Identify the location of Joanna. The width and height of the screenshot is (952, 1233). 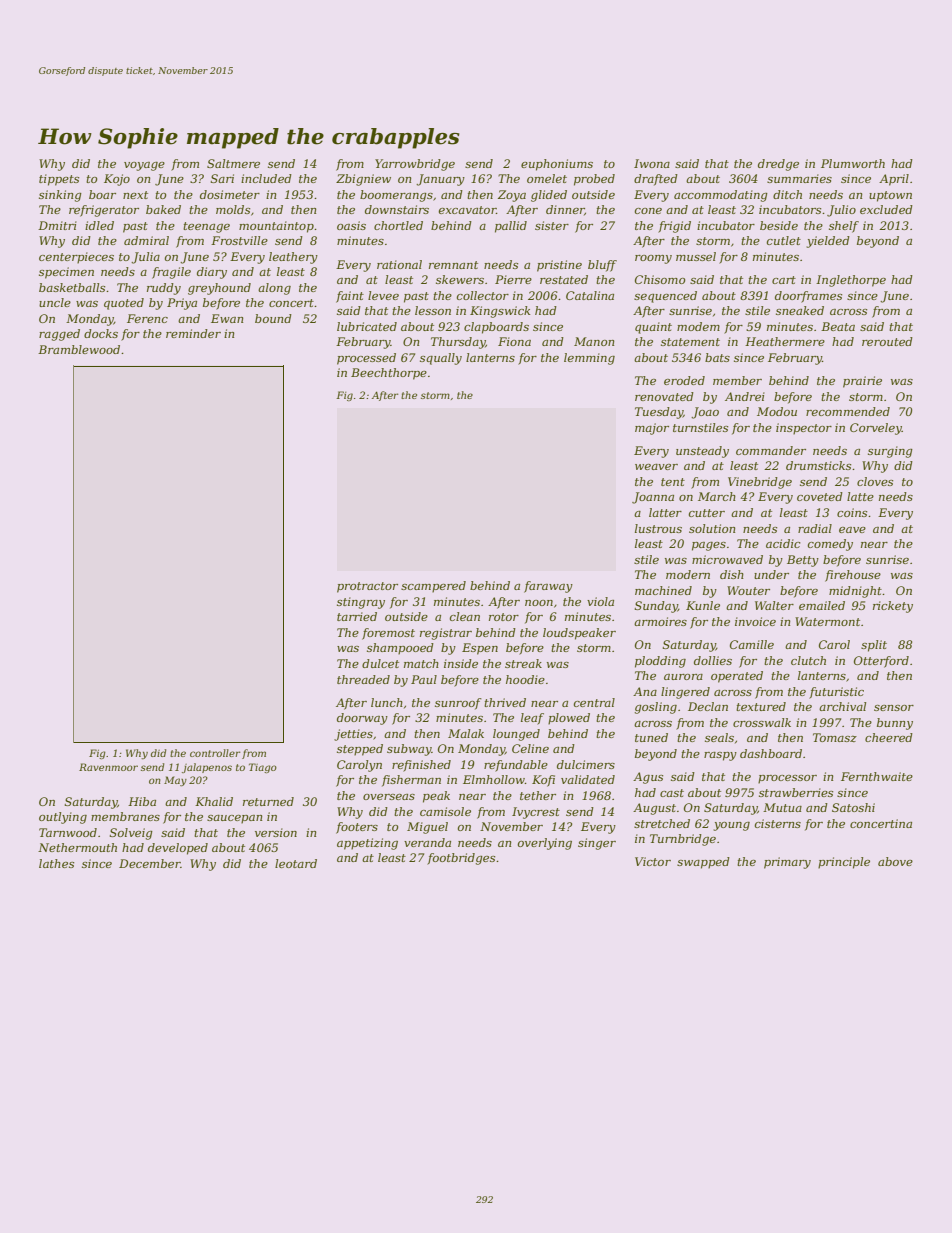
(653, 498).
